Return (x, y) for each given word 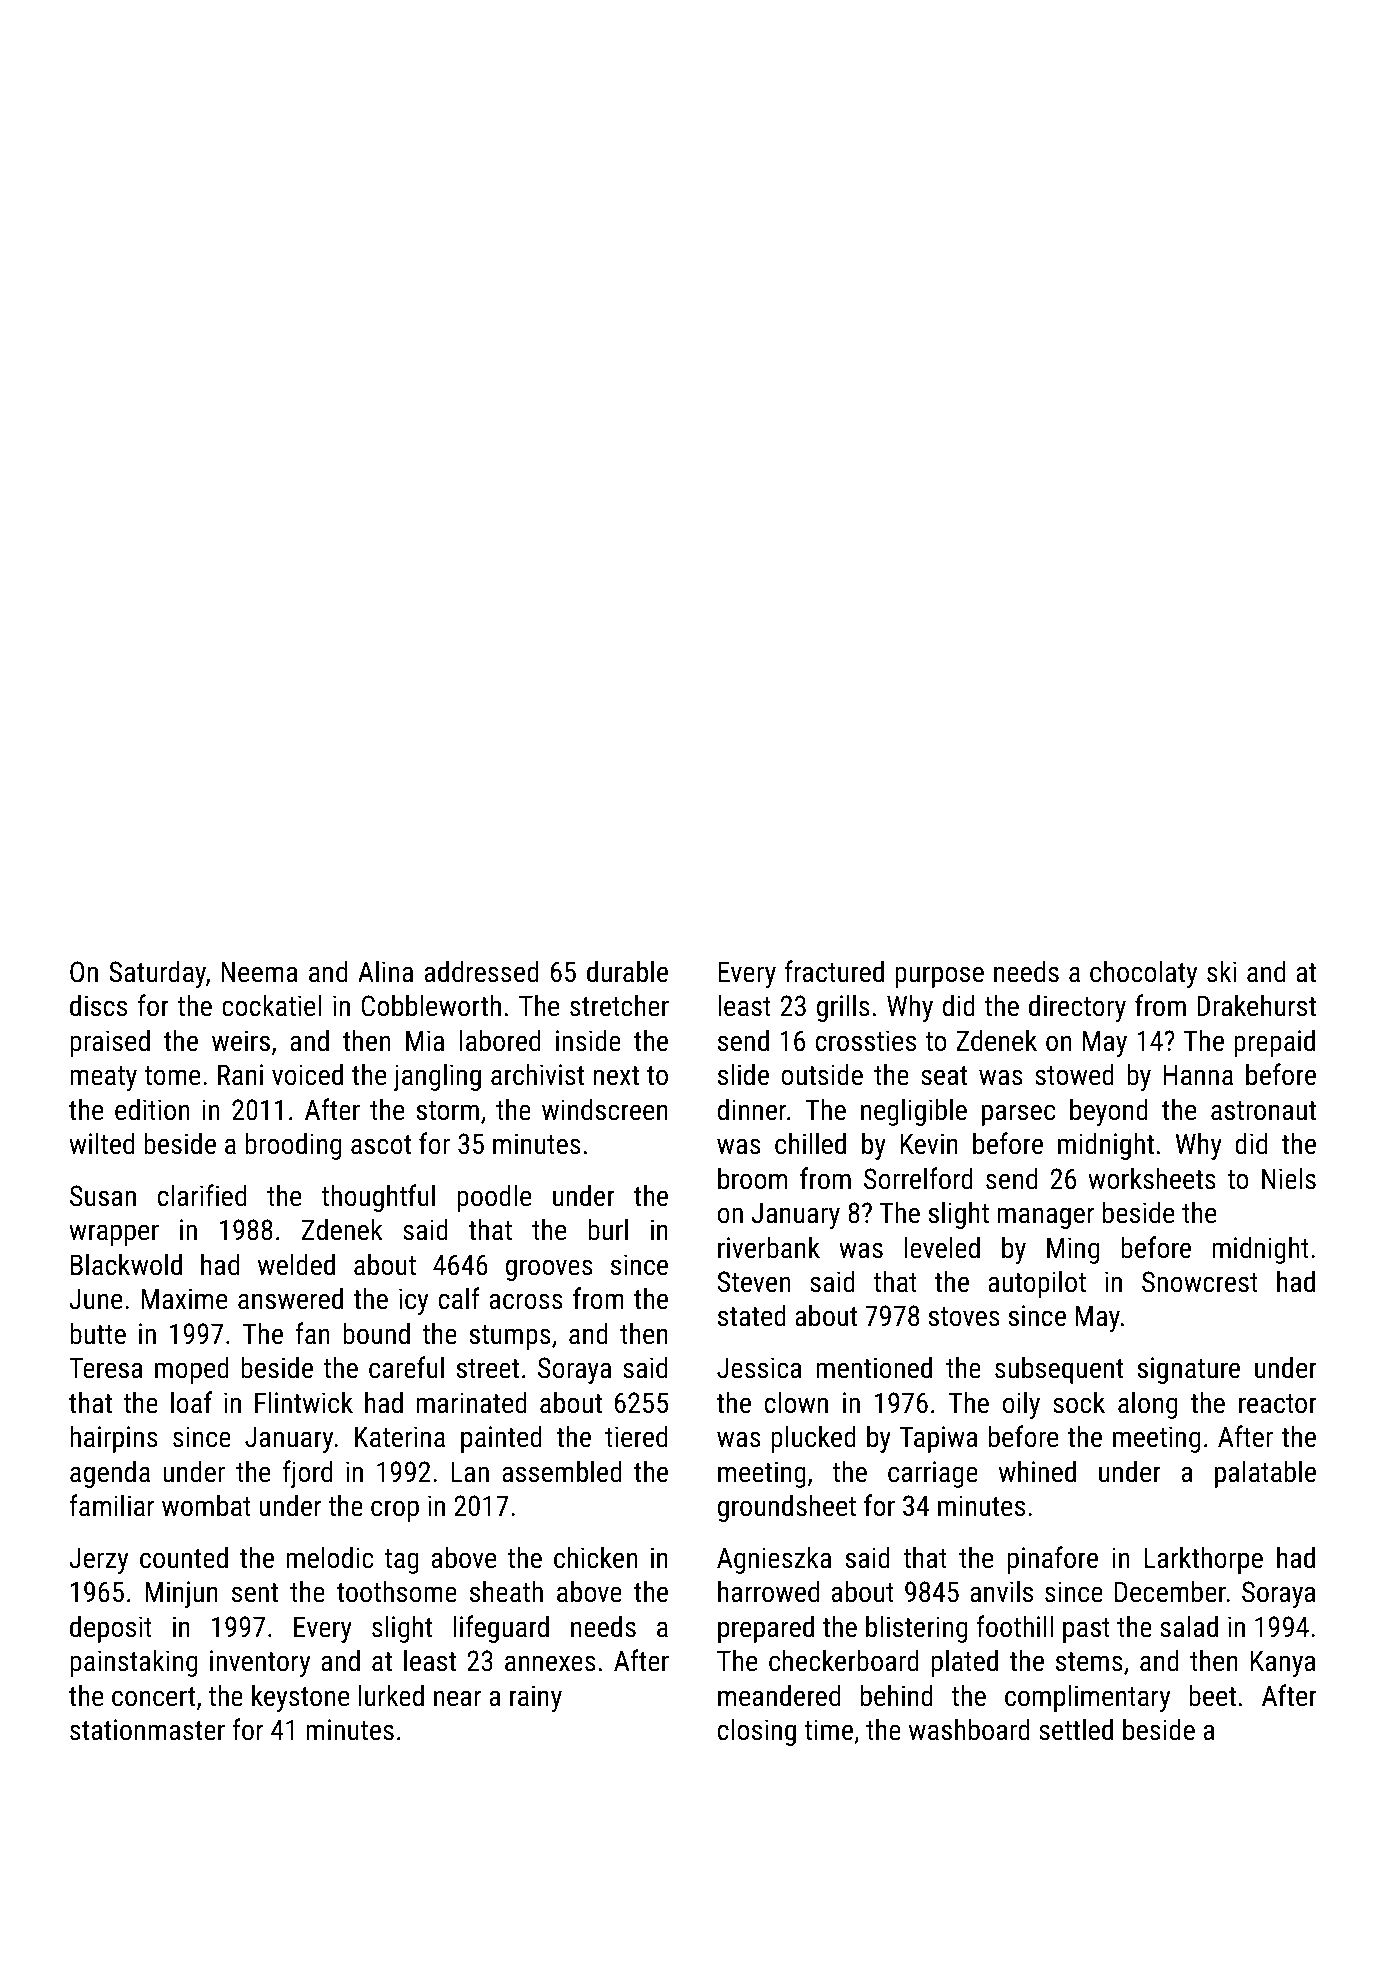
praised (110, 1043)
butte (98, 1333)
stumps (510, 1337)
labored (500, 1040)
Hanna (1198, 1075)
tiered (636, 1436)
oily (1021, 1405)
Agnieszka (774, 1560)
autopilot (1037, 1284)
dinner (752, 1109)
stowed (1074, 1074)
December (1170, 1591)
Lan (470, 1472)
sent (255, 1593)
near (457, 1698)
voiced (307, 1074)
